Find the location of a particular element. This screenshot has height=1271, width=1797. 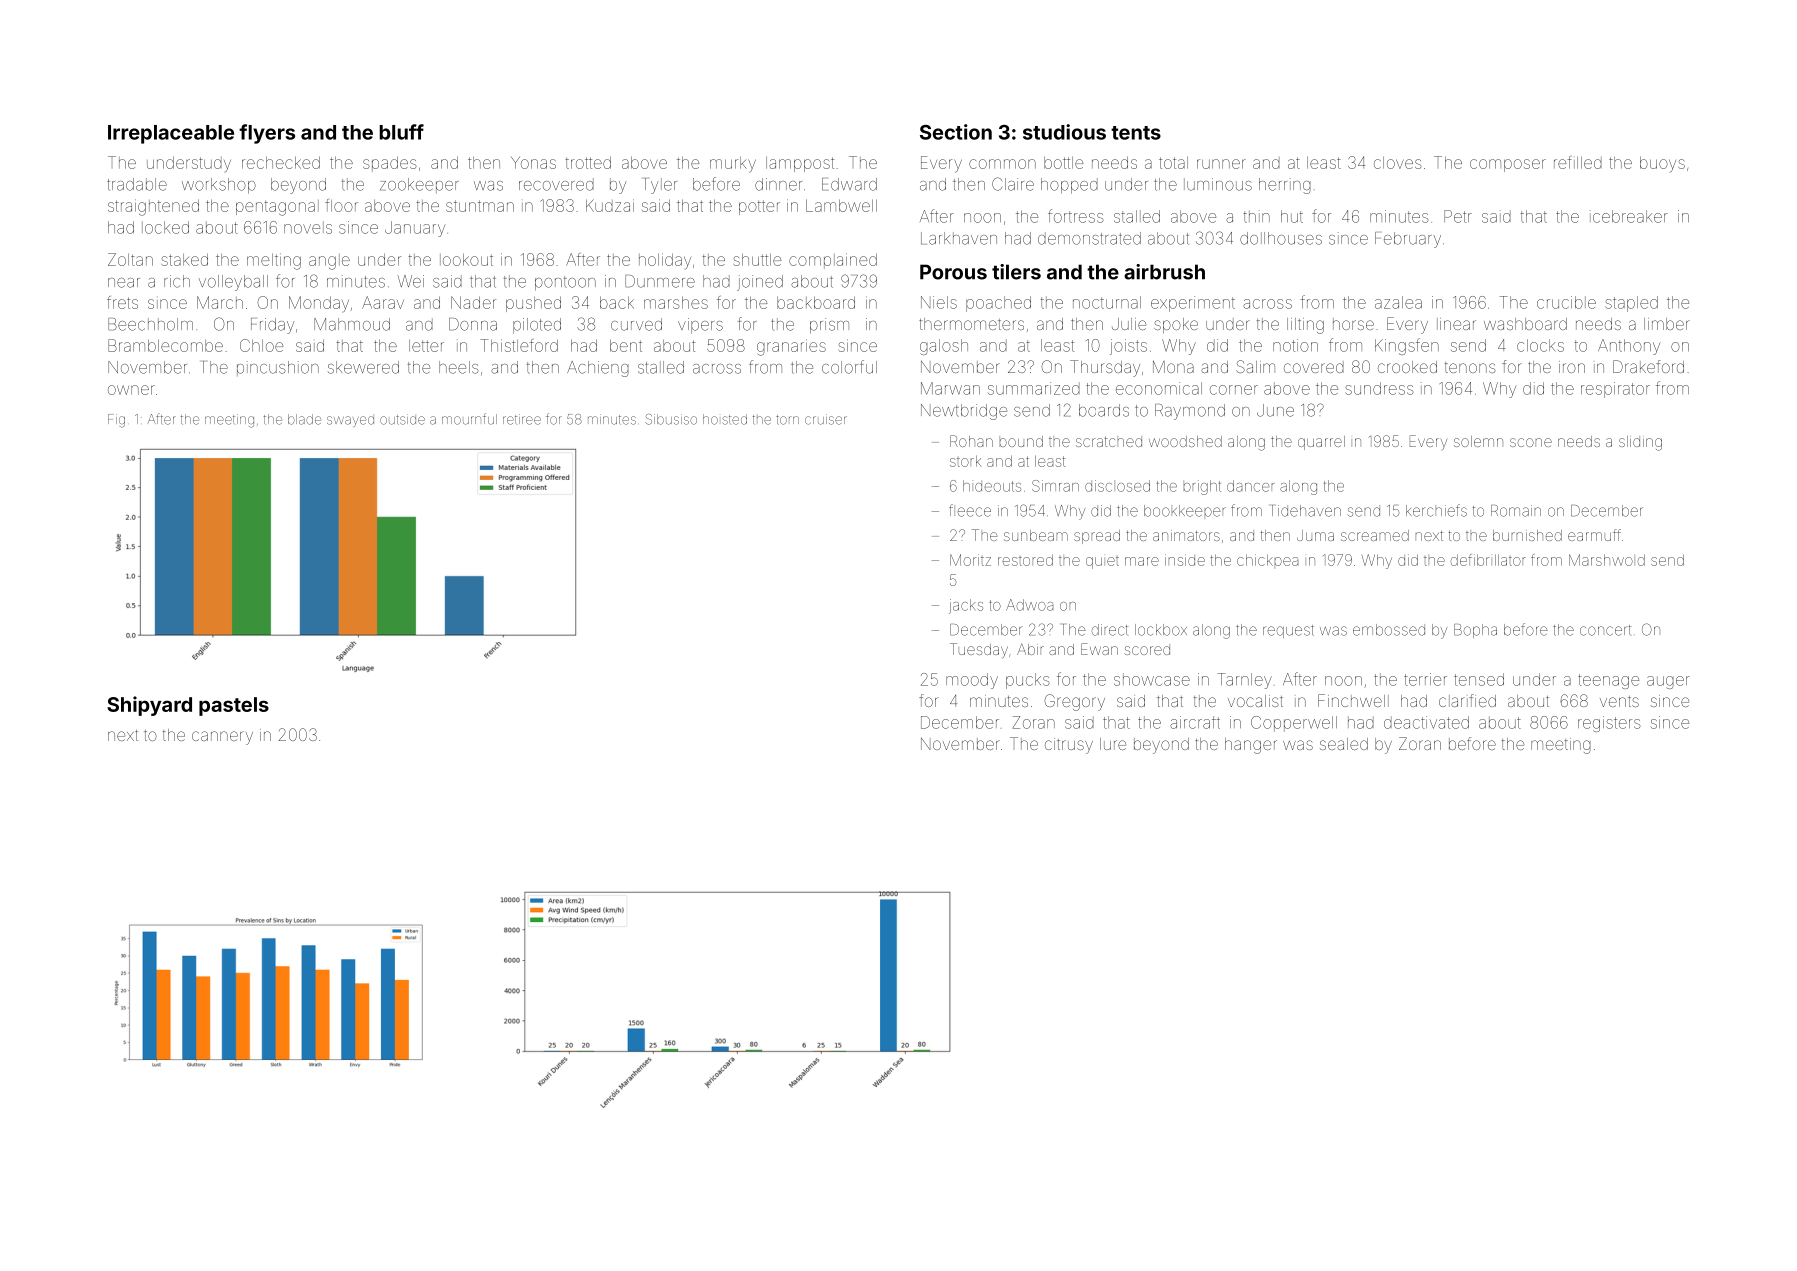

Achieng is located at coordinates (598, 369).
